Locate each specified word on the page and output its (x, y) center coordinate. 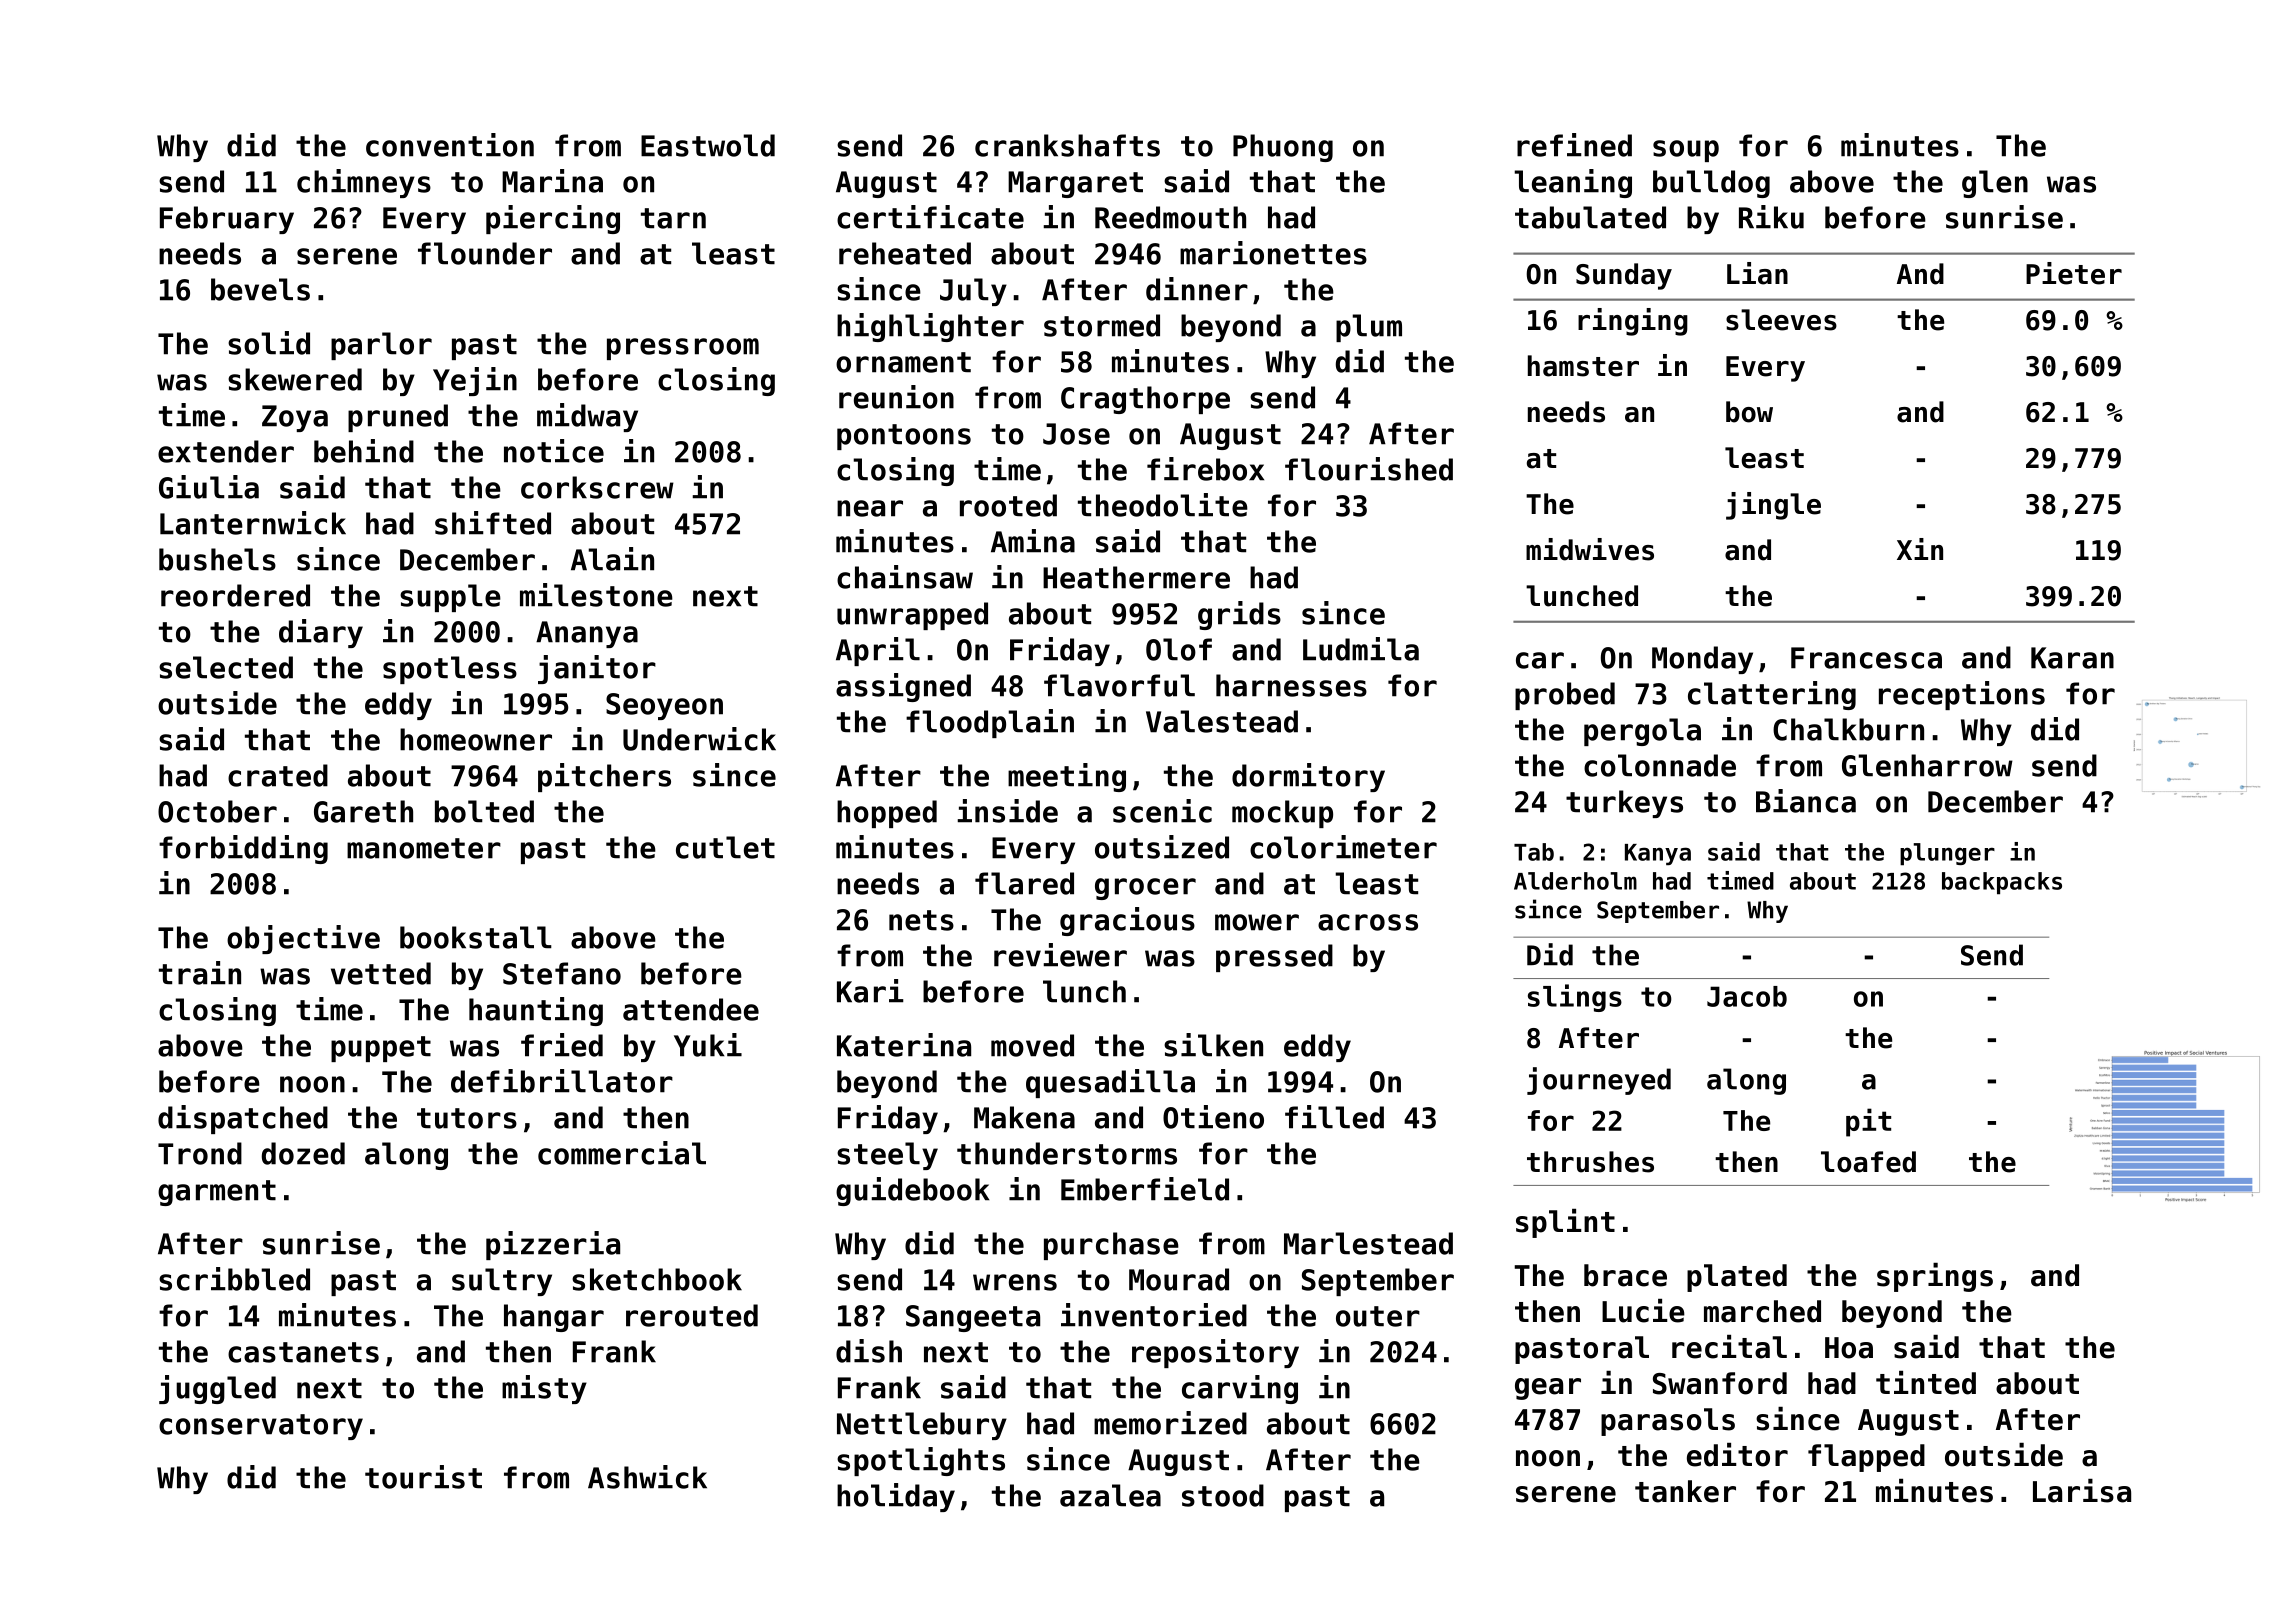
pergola (1642, 732)
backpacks (2002, 883)
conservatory (261, 1427)
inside (1007, 811)
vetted (381, 973)
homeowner (476, 739)
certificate (930, 217)
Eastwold (708, 145)
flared (1024, 883)
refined (1574, 145)
